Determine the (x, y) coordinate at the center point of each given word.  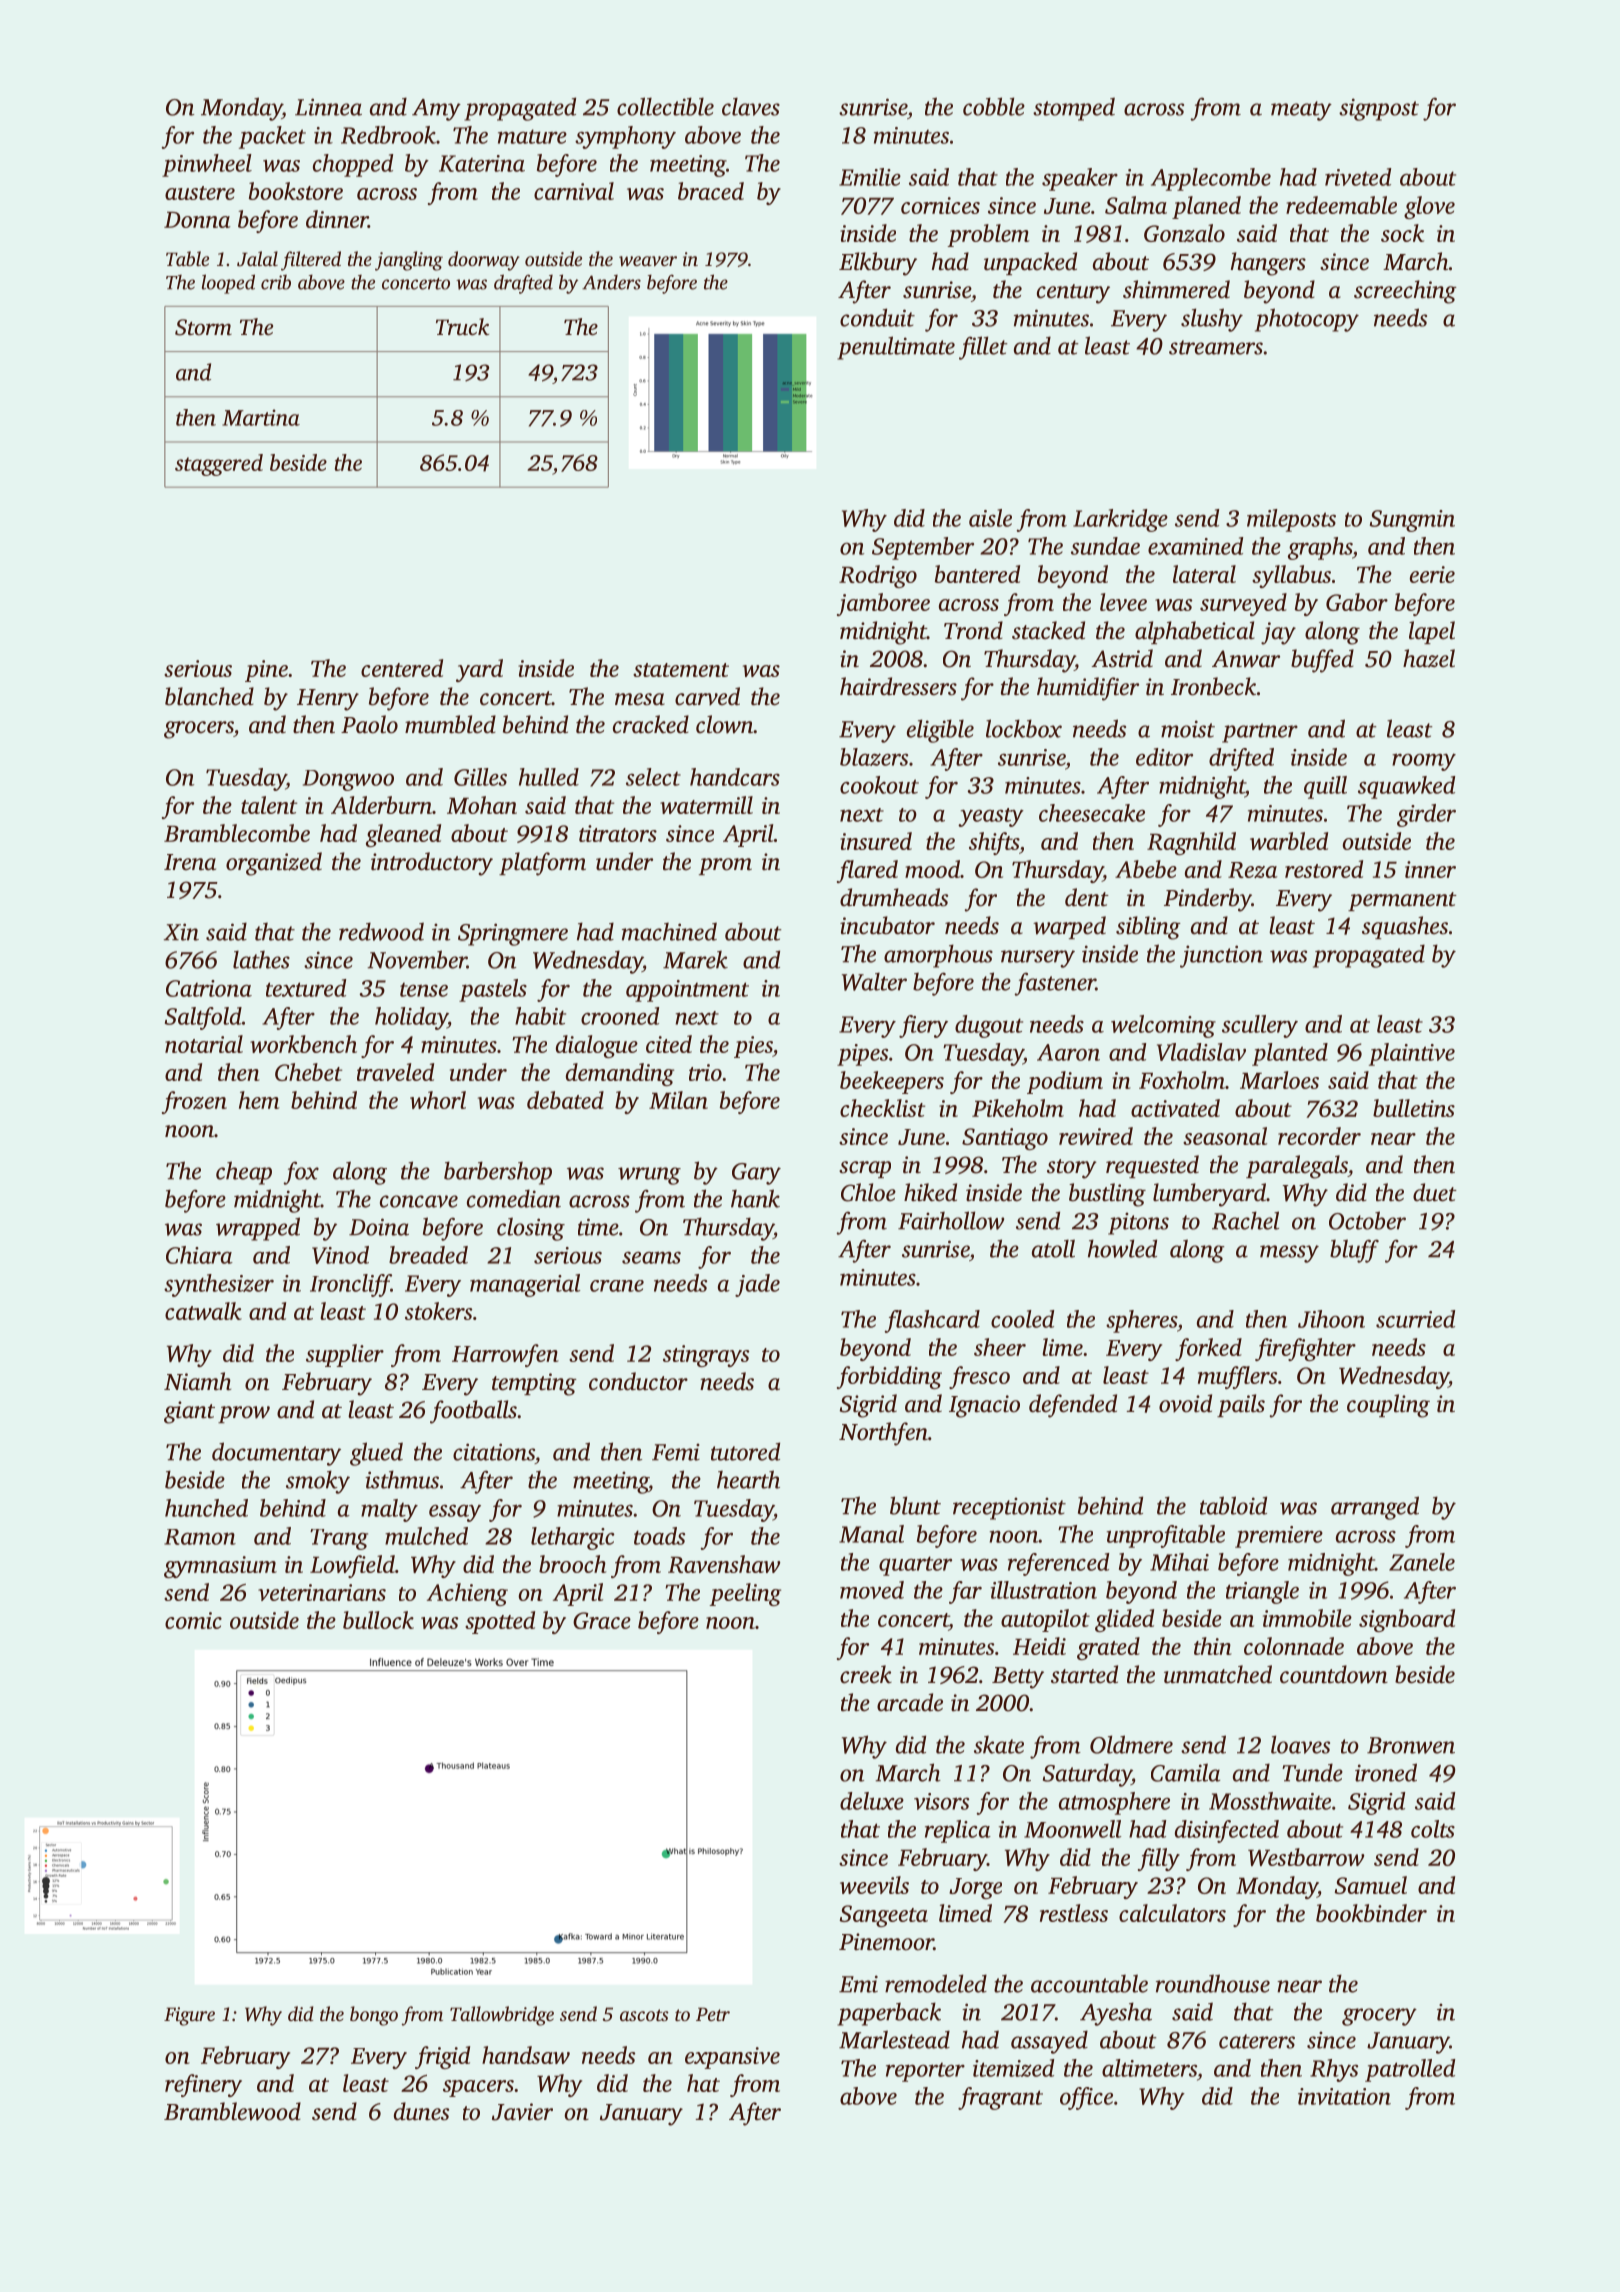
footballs (473, 1412)
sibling (1148, 928)
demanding (620, 1074)
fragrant (1000, 2098)
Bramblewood (232, 2111)
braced (711, 191)
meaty (1301, 111)
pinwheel (207, 165)
